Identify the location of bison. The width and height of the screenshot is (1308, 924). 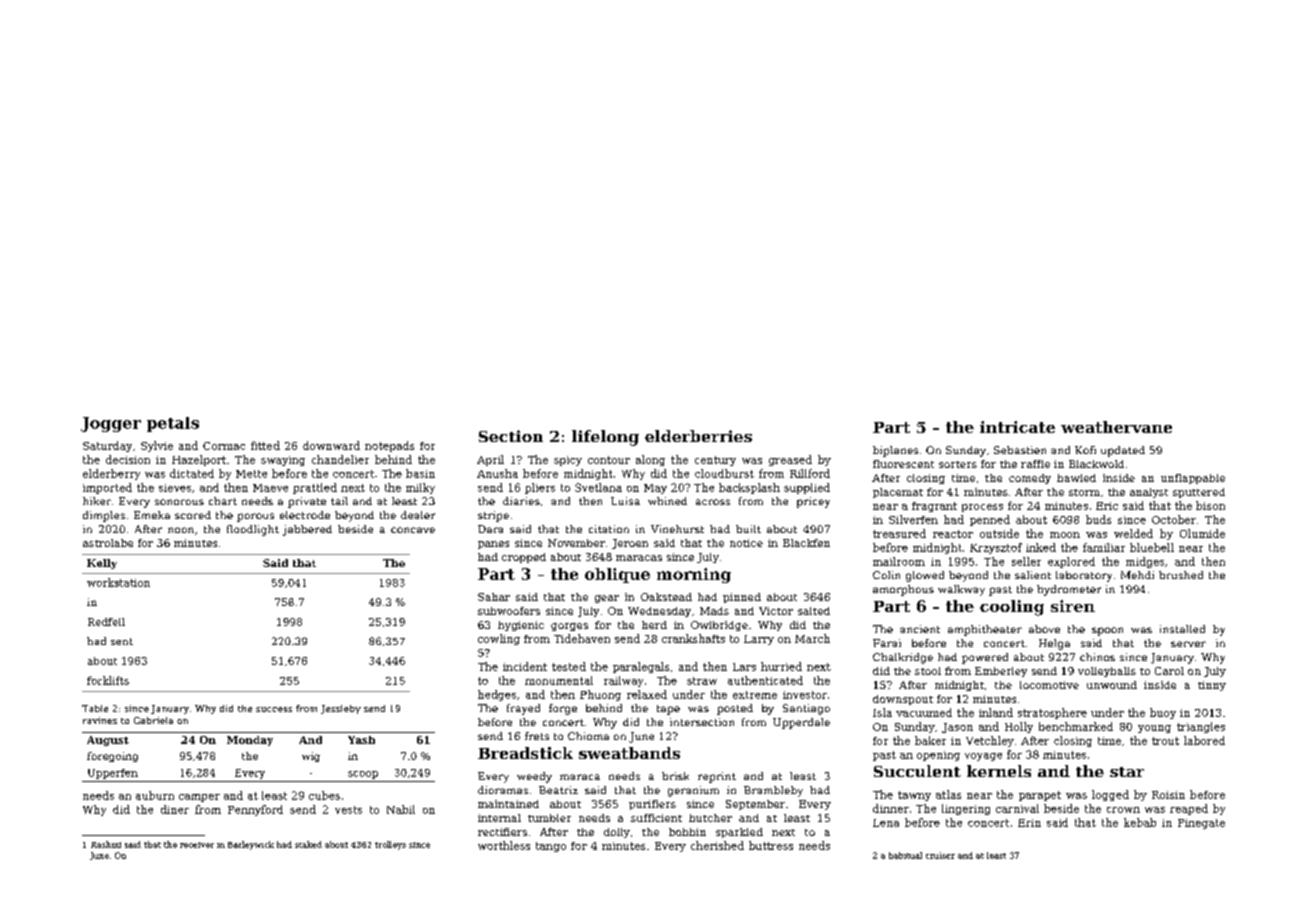
(1210, 505).
